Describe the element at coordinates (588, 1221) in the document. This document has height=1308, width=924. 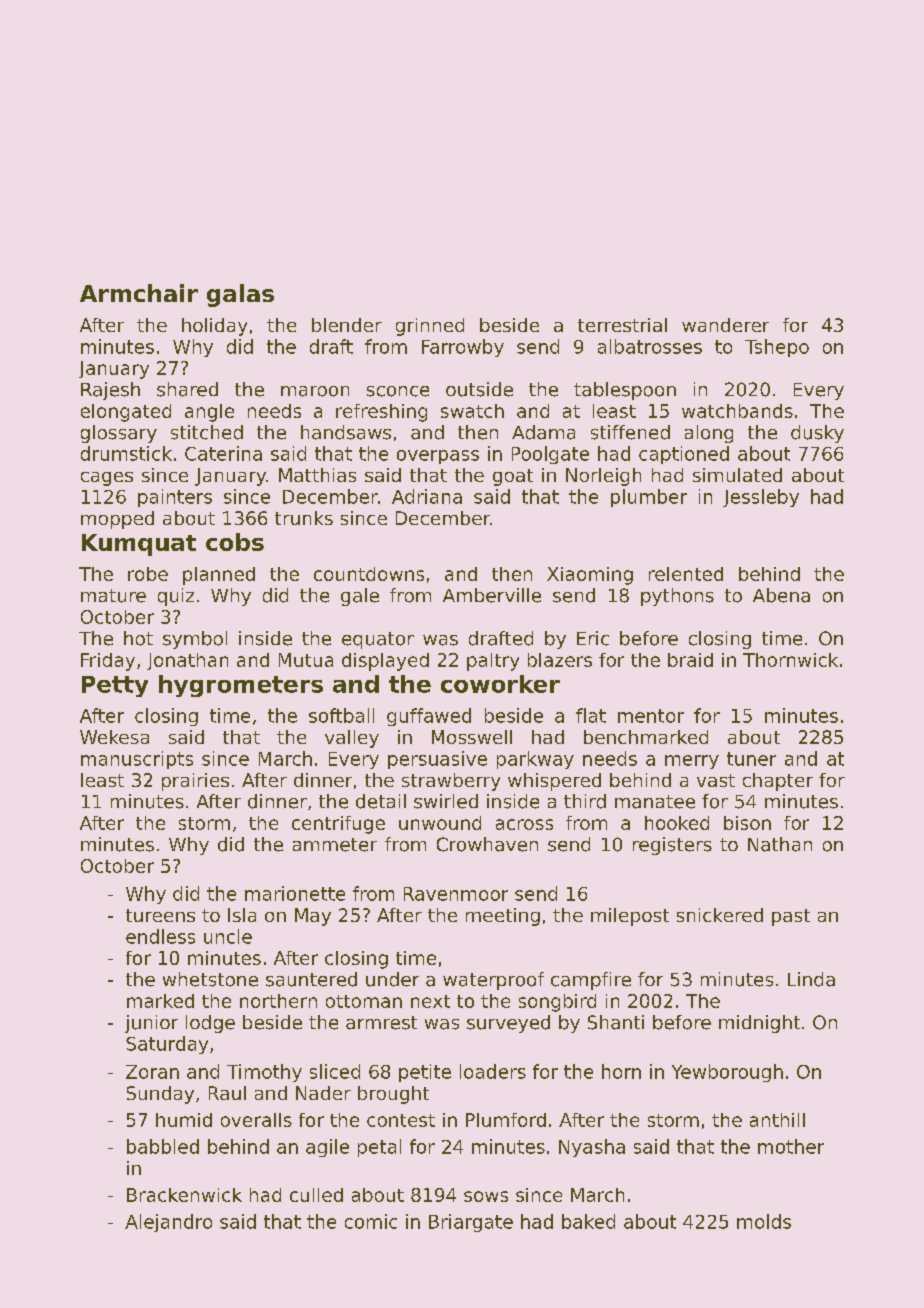
I see `baked` at that location.
